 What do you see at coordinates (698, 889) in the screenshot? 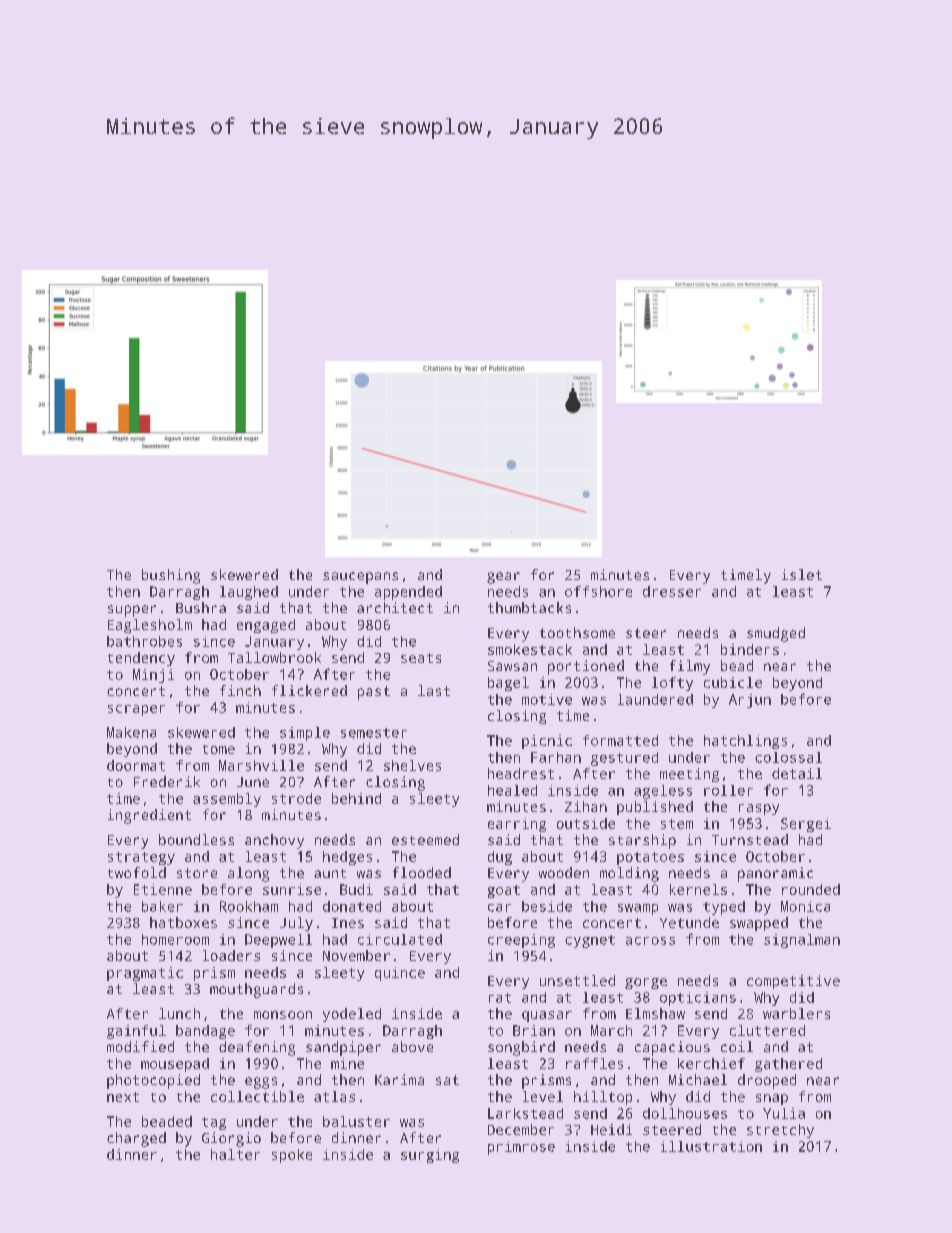
I see `kernels` at bounding box center [698, 889].
